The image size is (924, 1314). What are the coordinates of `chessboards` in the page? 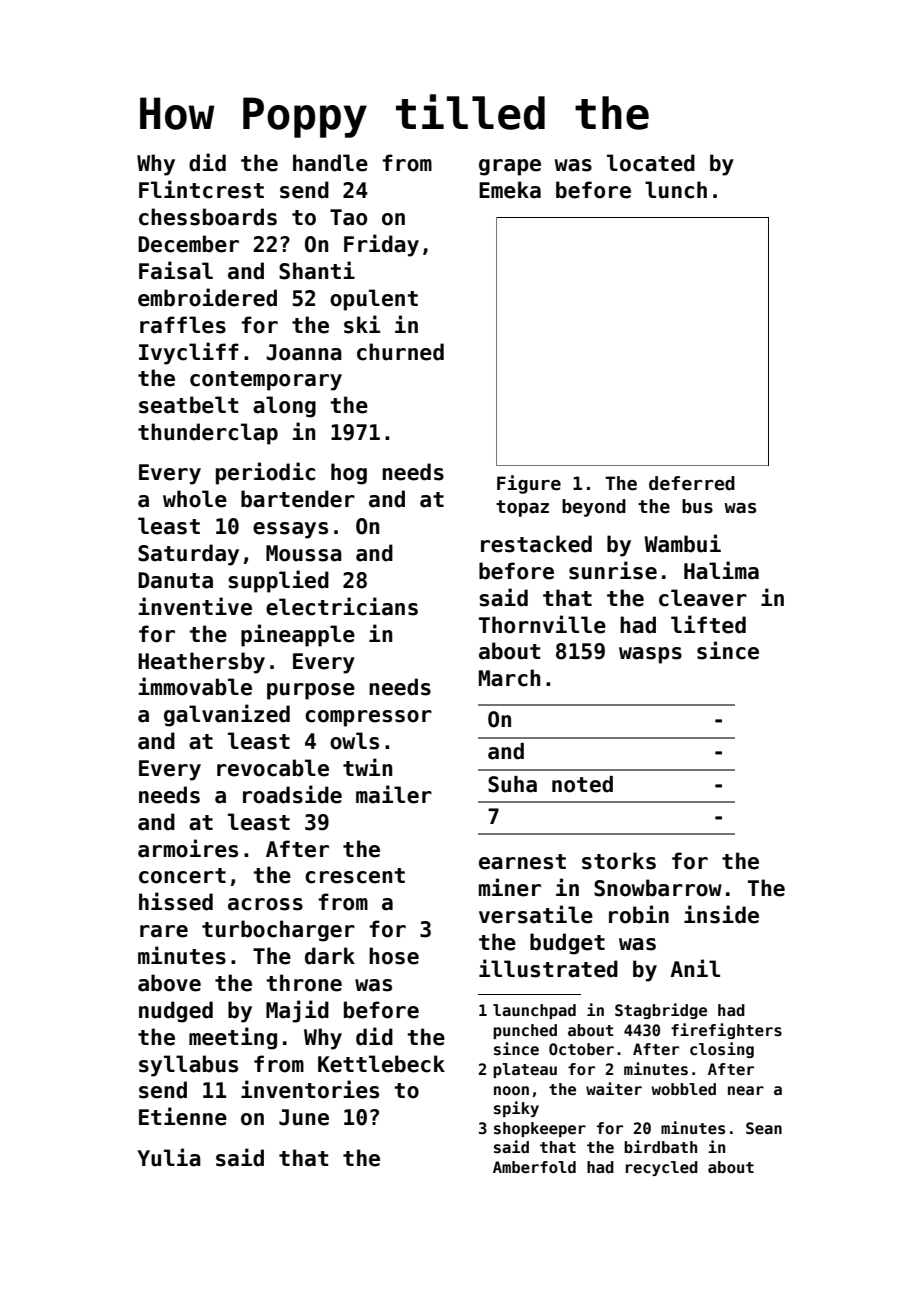 It's located at (208, 217).
